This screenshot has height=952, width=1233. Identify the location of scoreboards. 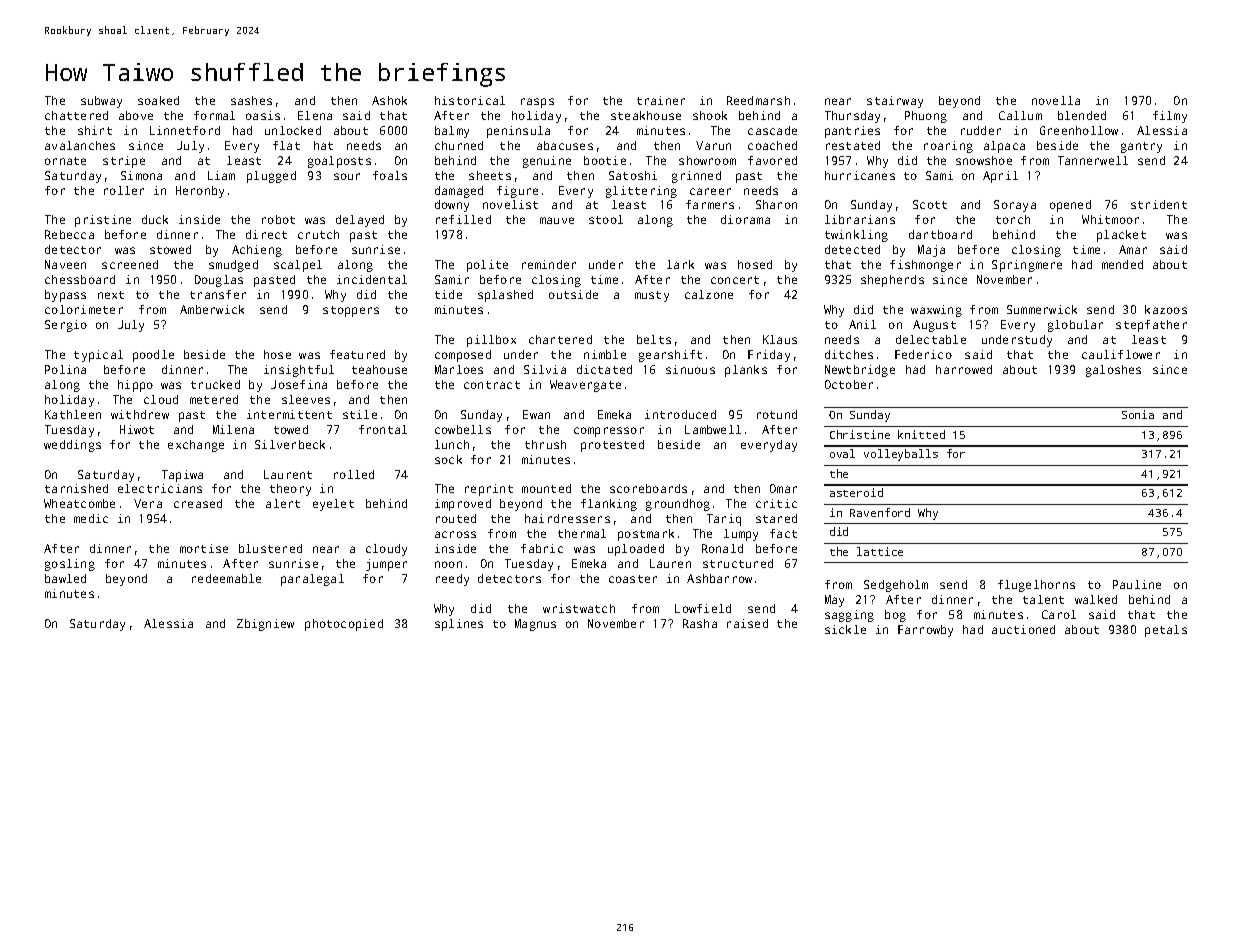
(648, 488).
